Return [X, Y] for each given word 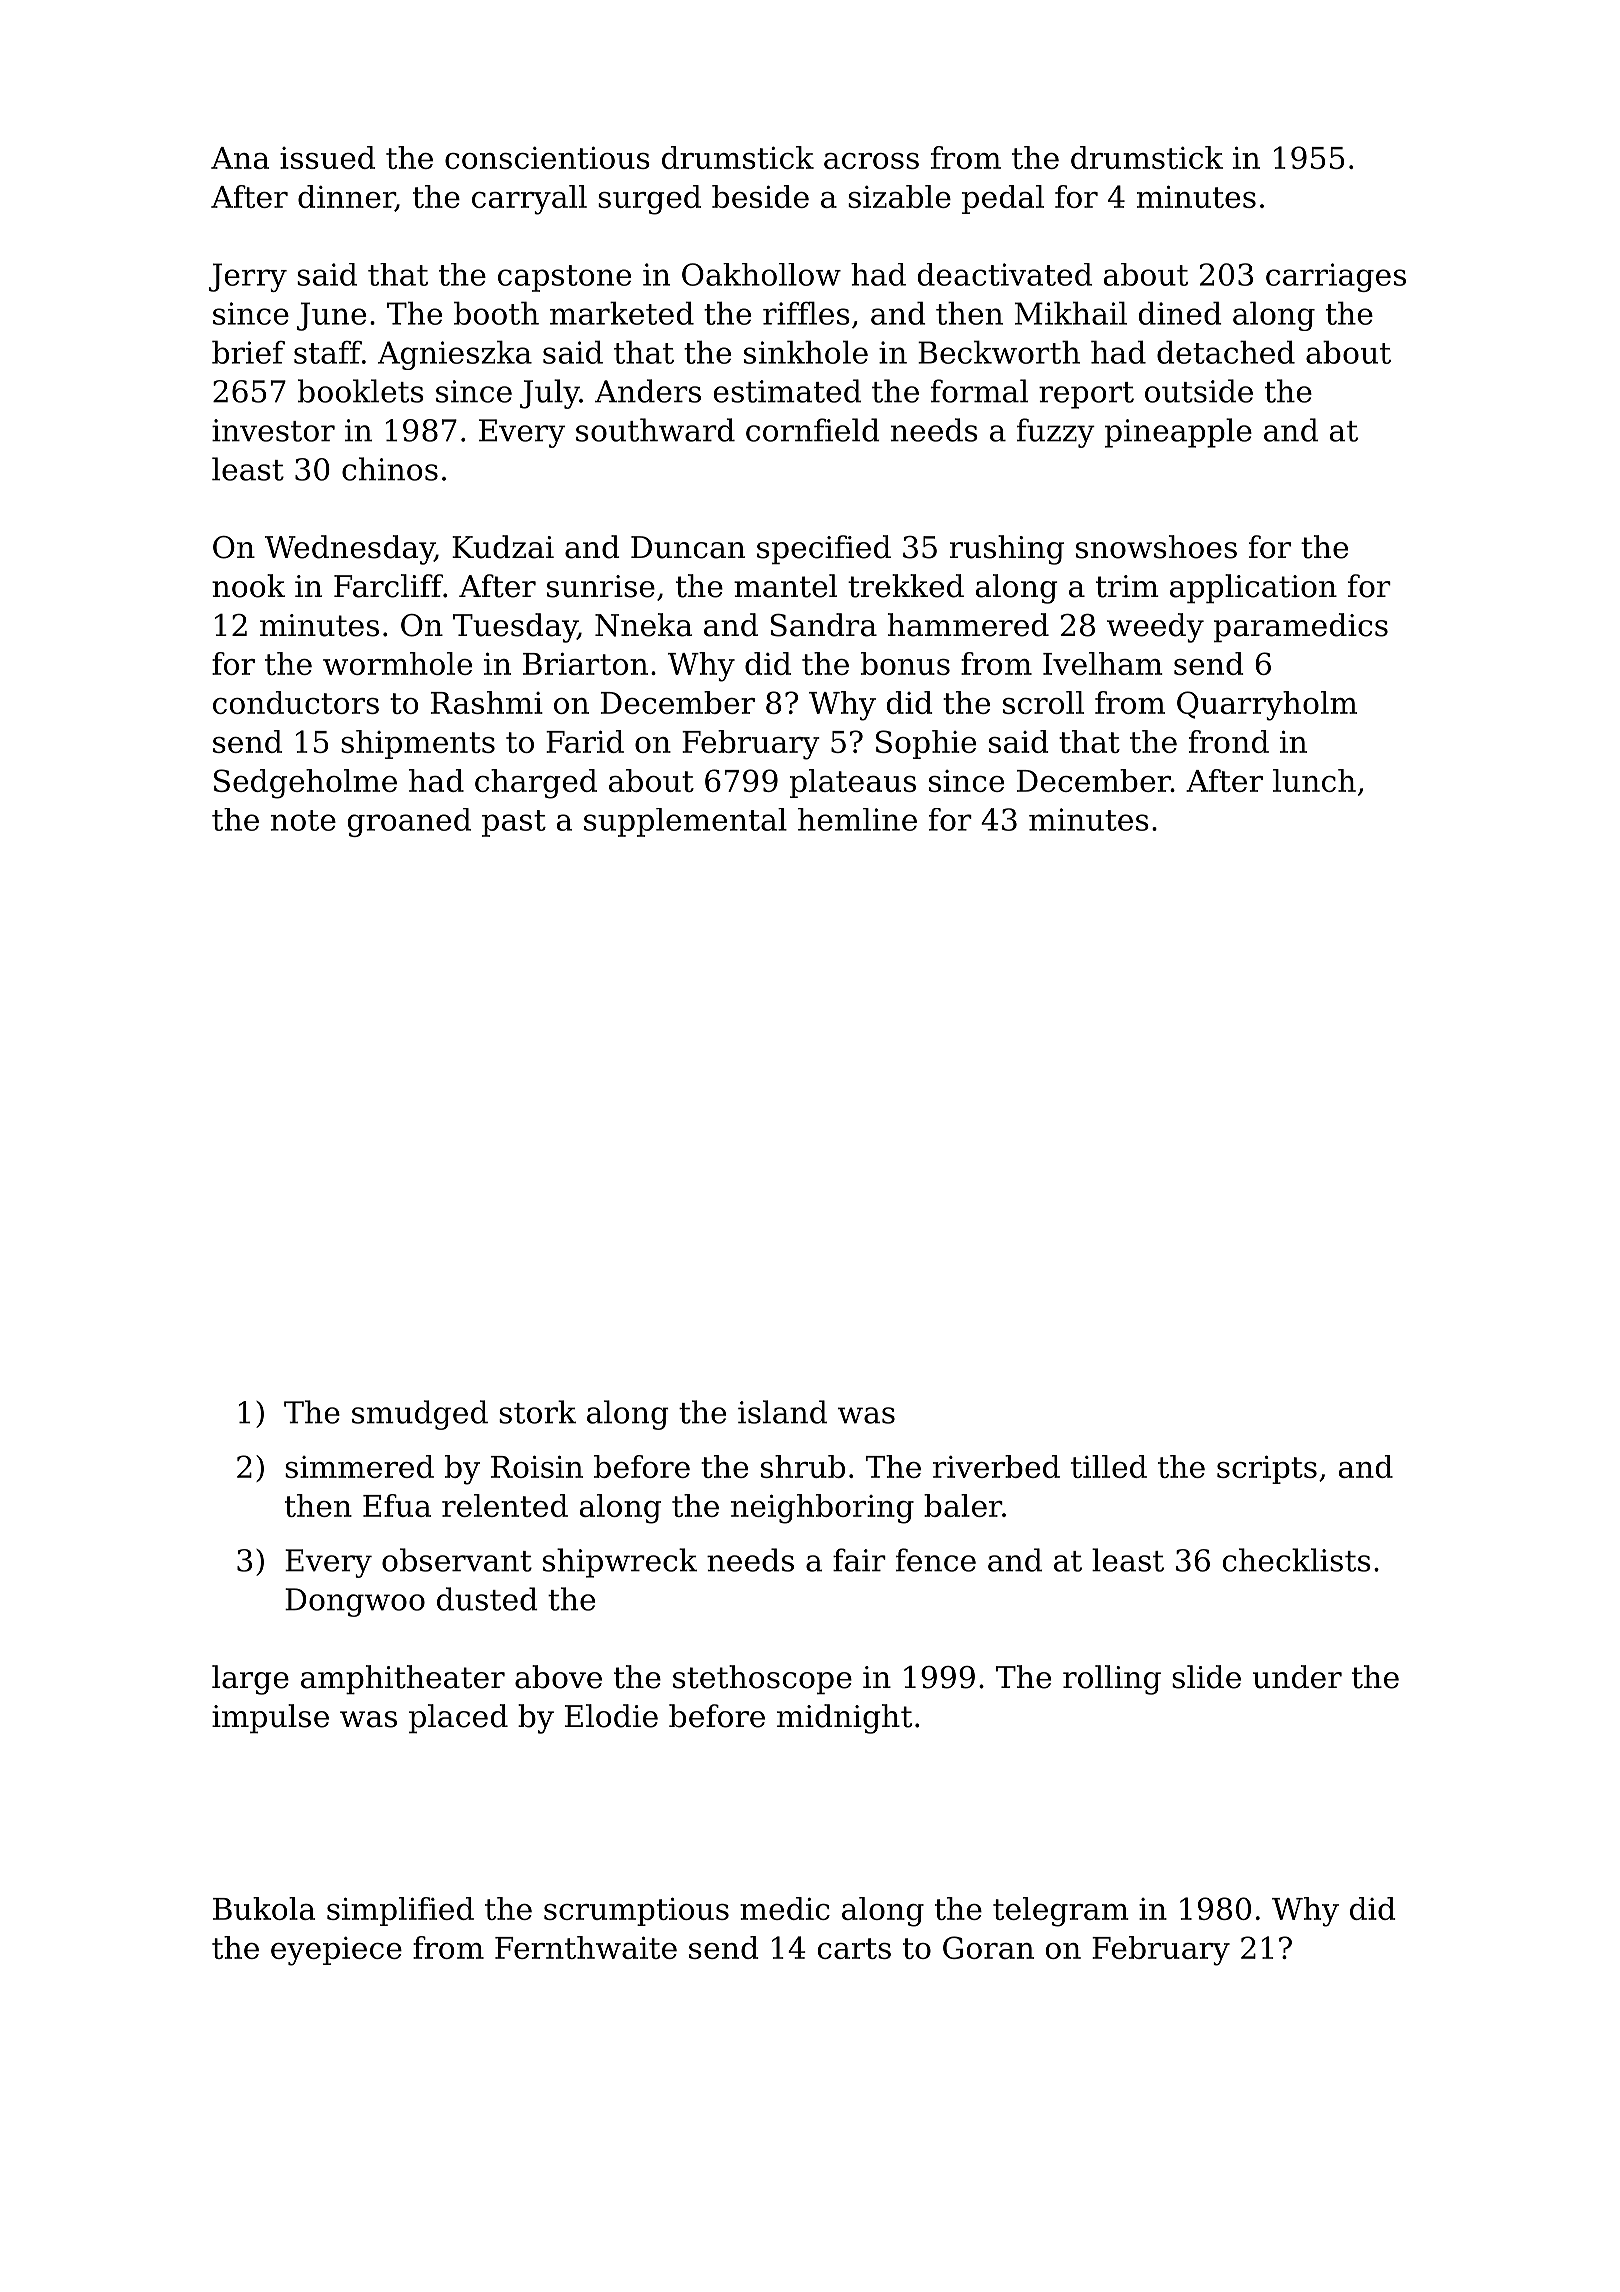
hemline [857, 819]
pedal [1003, 199]
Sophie [926, 744]
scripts [1267, 1470]
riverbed [996, 1466]
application [1253, 588]
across [871, 161]
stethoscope [762, 1679]
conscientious [547, 158]
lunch [1314, 780]
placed [458, 1718]
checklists [1297, 1560]
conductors [296, 702]
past [514, 823]
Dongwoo [355, 1602]
